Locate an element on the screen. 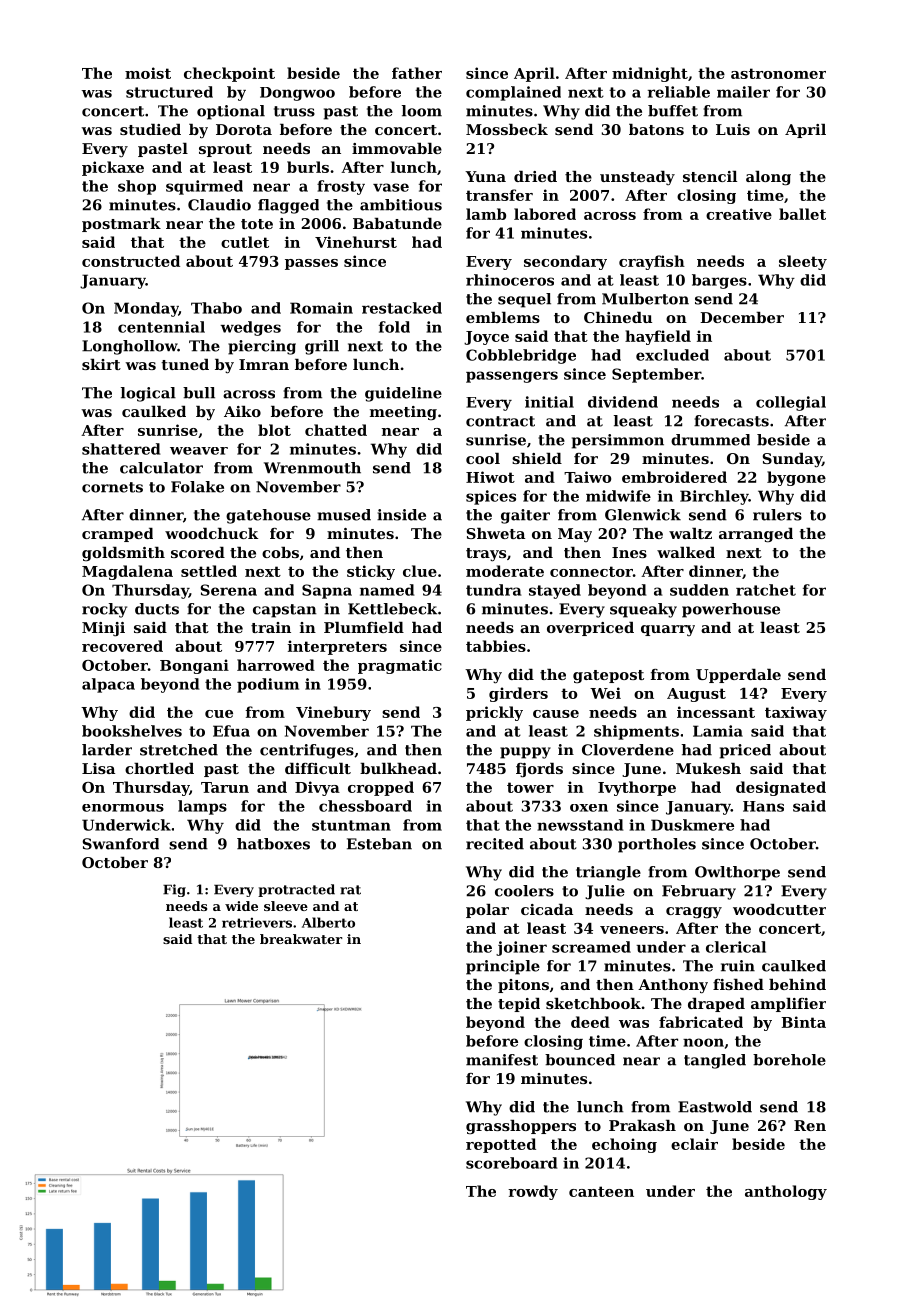 The image size is (908, 1316). enormous is located at coordinates (123, 808).
